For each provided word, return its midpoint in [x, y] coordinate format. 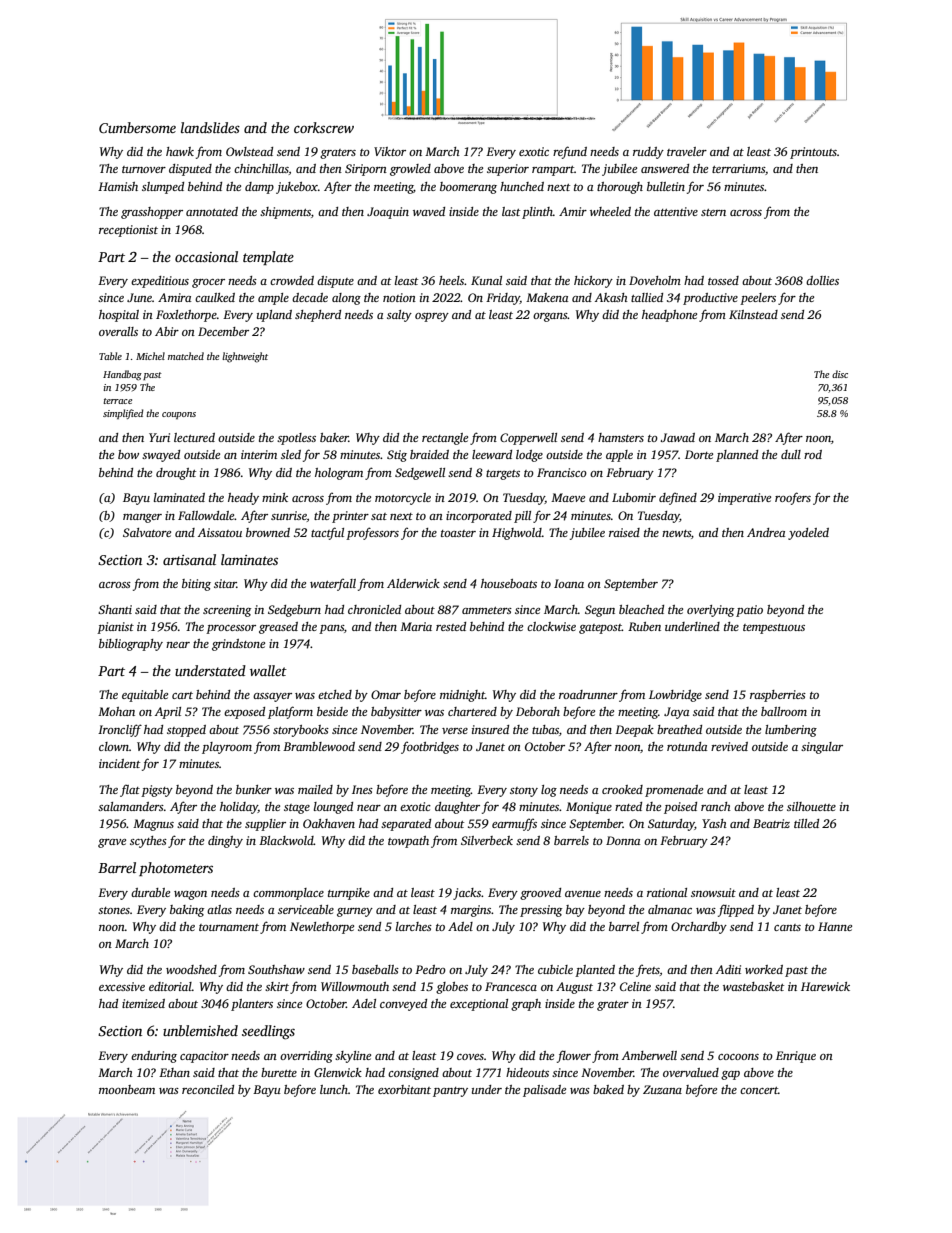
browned [268, 532]
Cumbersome [137, 127]
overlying [710, 611]
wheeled [610, 211]
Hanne [835, 926]
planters [252, 1005]
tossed [723, 280]
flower [574, 1056]
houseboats [509, 583]
